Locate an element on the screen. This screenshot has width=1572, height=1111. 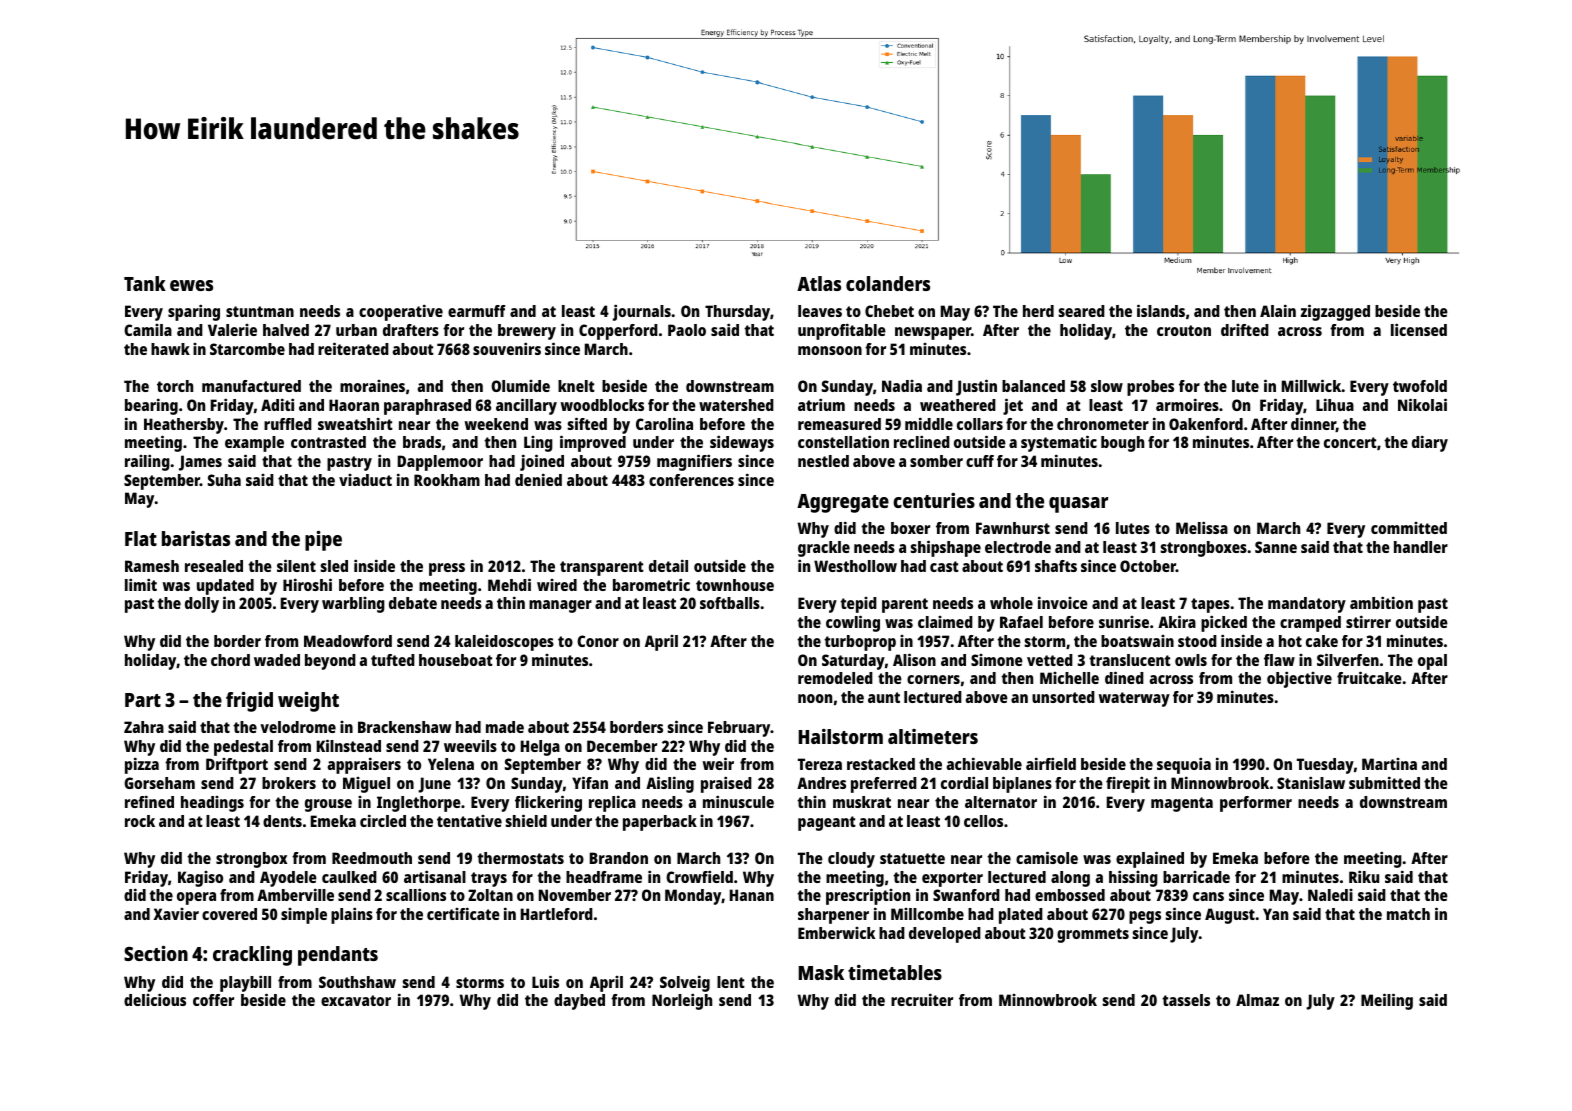
knelt is located at coordinates (576, 386).
